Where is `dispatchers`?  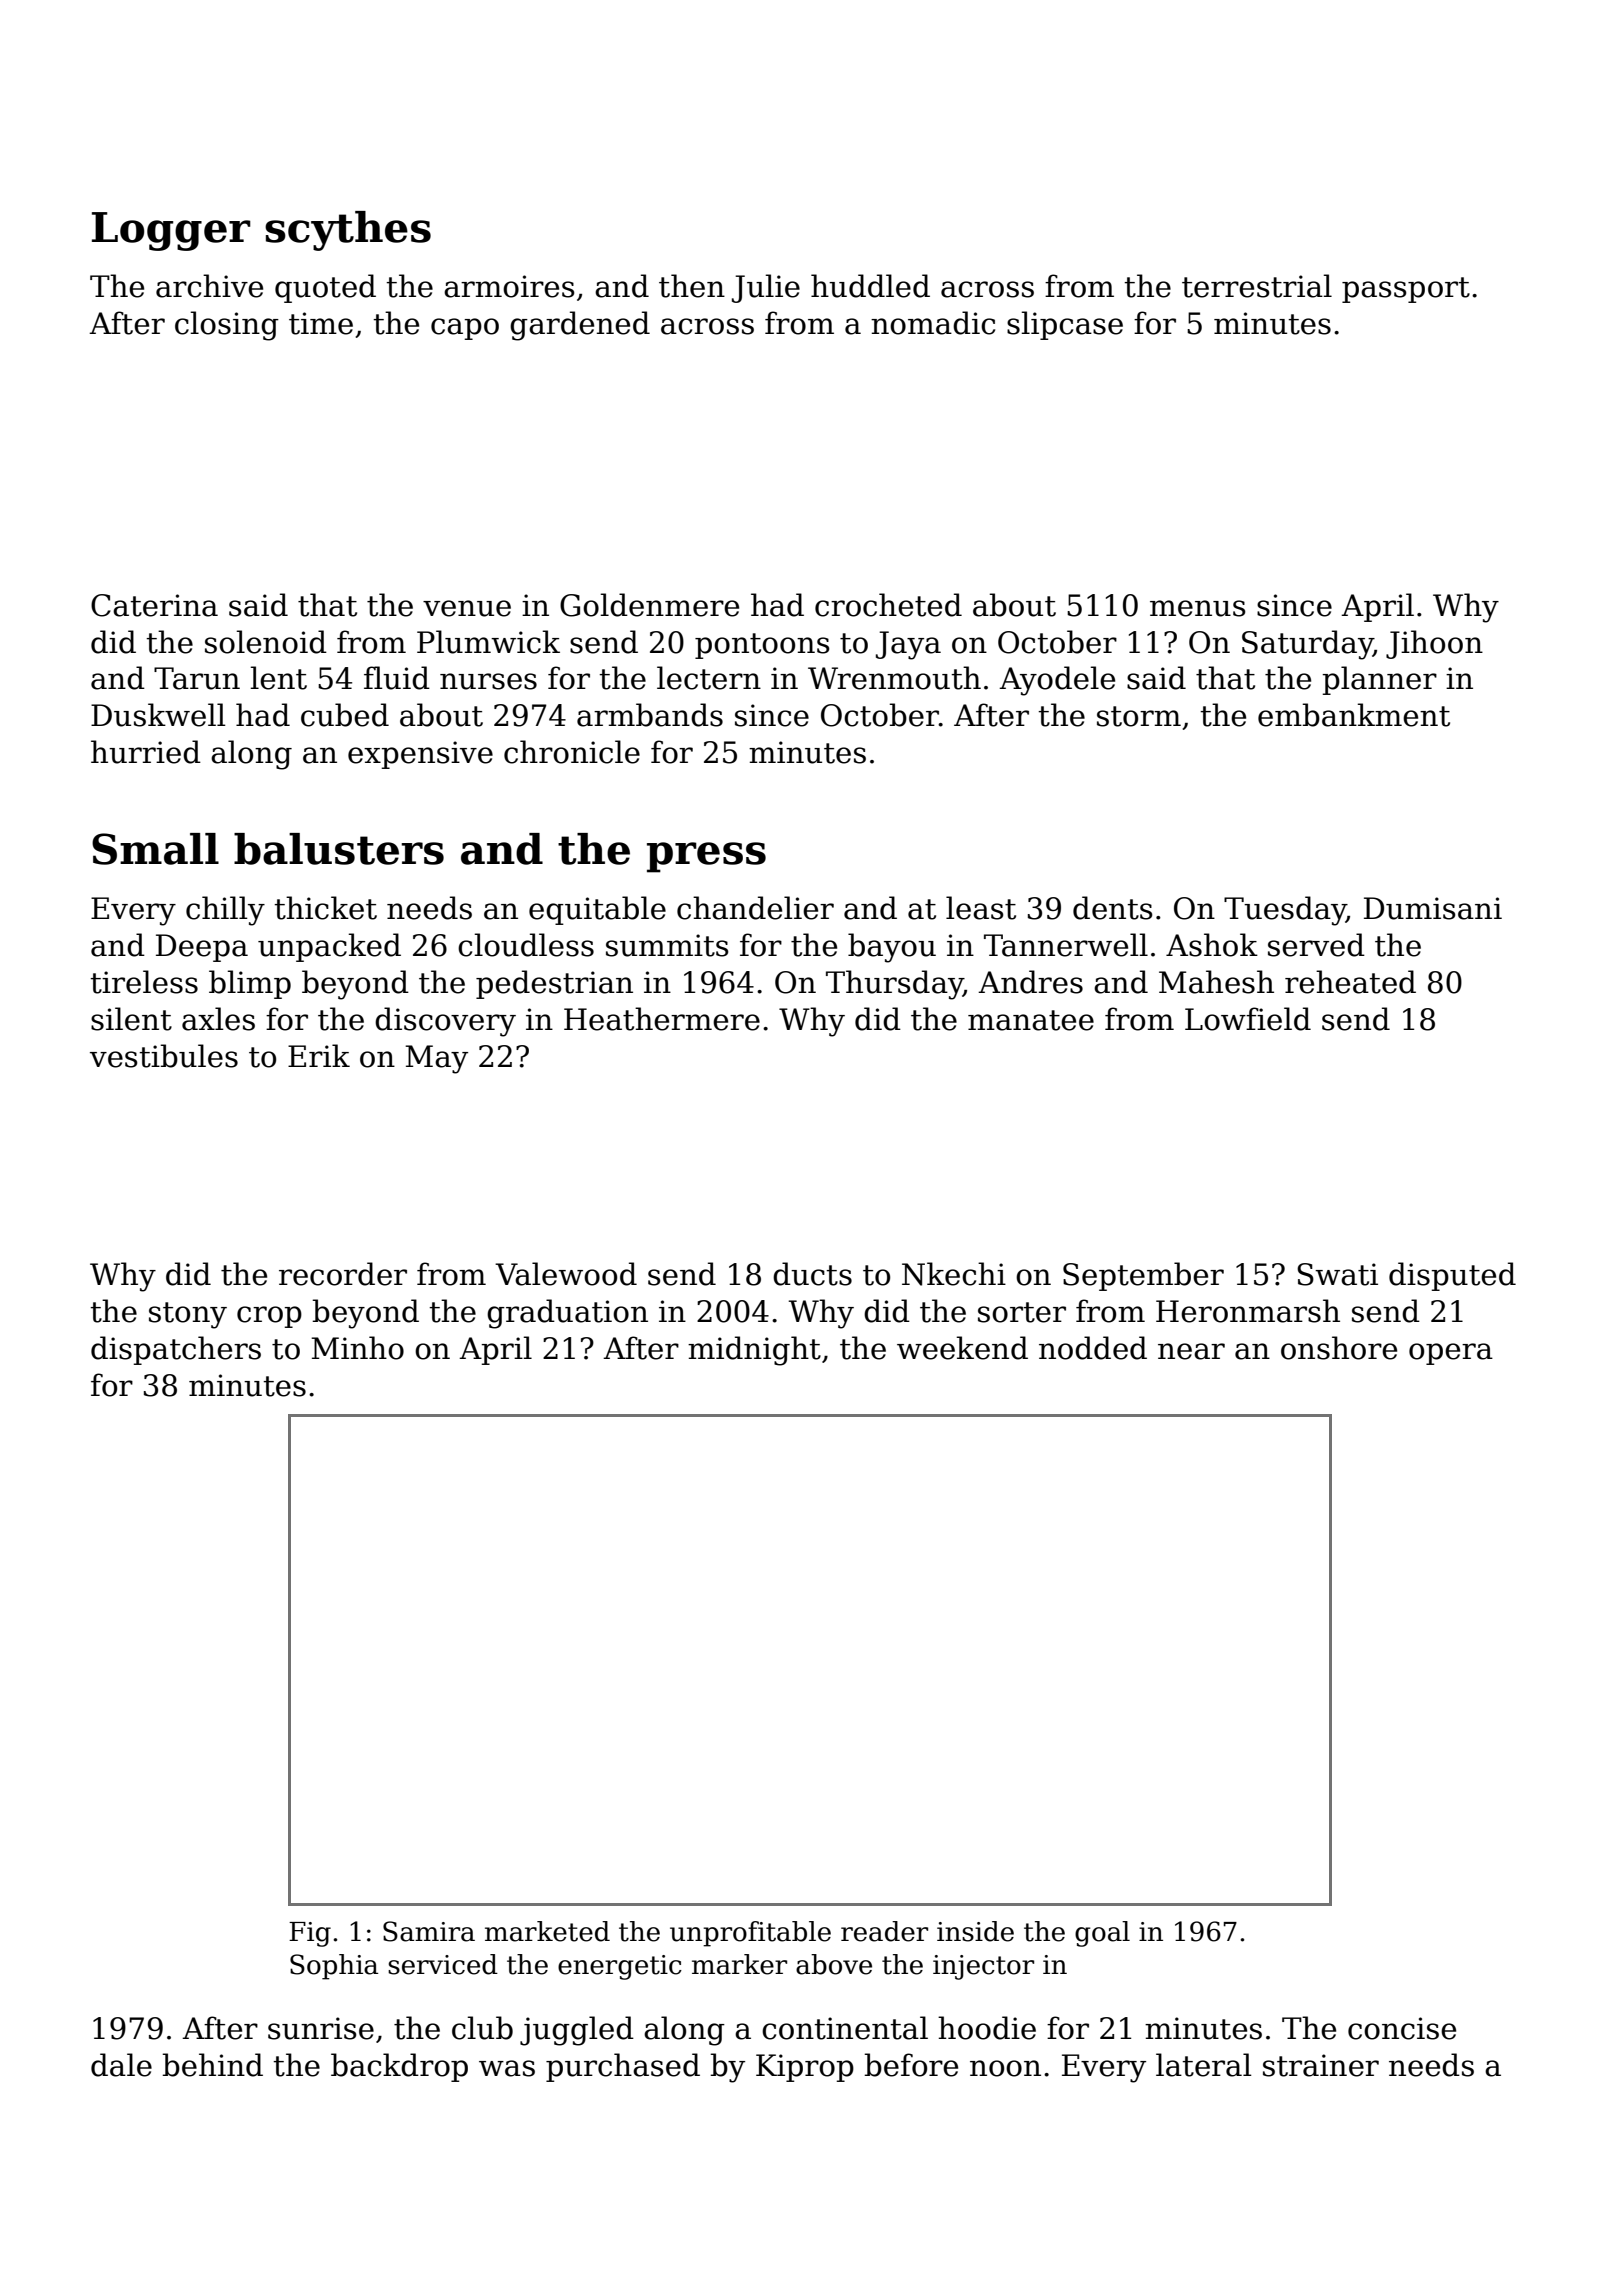 dispatchers is located at coordinates (176, 1350).
